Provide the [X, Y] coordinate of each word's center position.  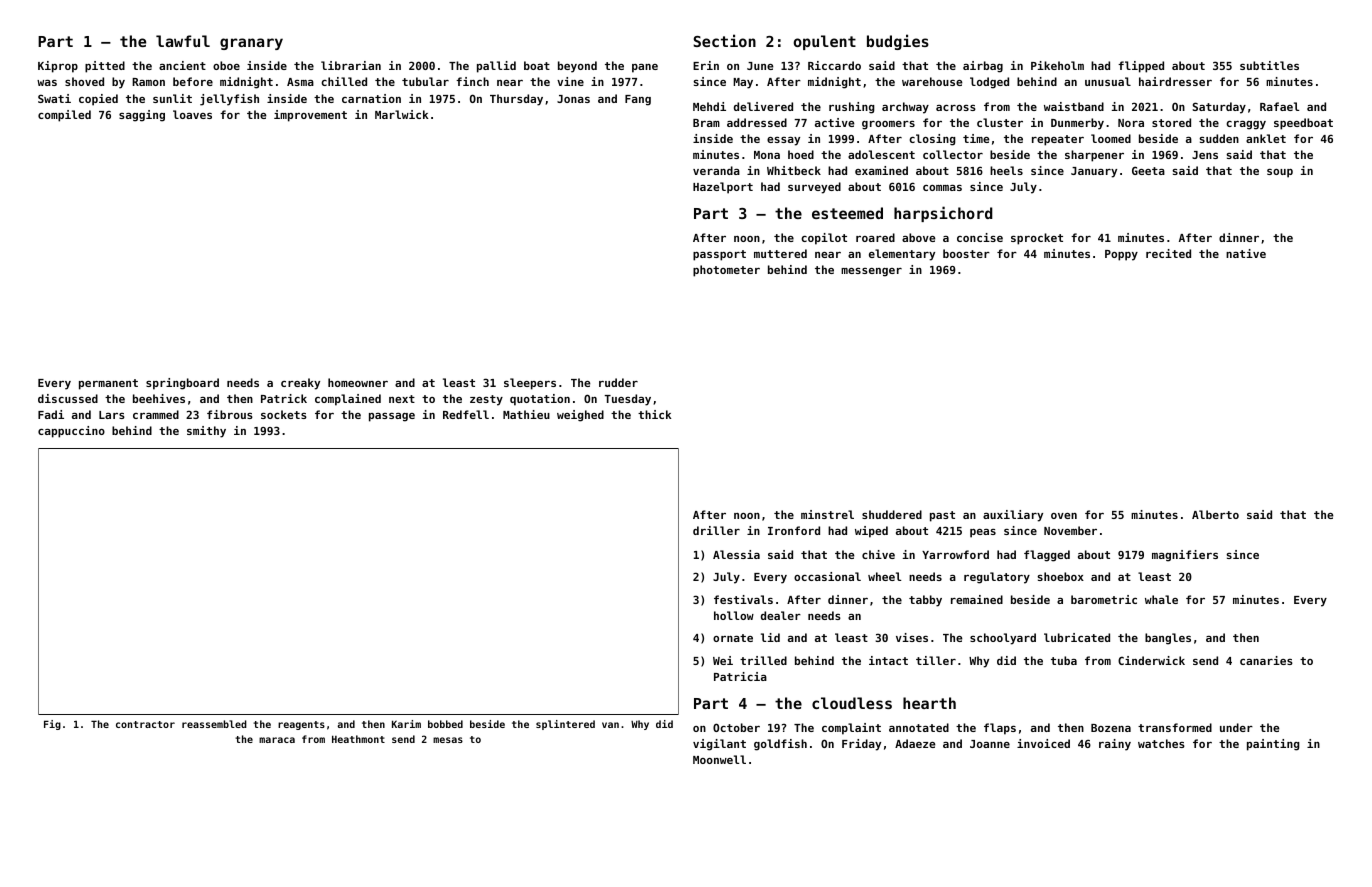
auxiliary [1013, 516]
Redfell [466, 414]
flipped [1141, 67]
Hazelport [723, 188]
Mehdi [709, 106]
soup [1280, 173]
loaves [192, 114]
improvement [310, 116]
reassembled [214, 724]
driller [716, 530]
